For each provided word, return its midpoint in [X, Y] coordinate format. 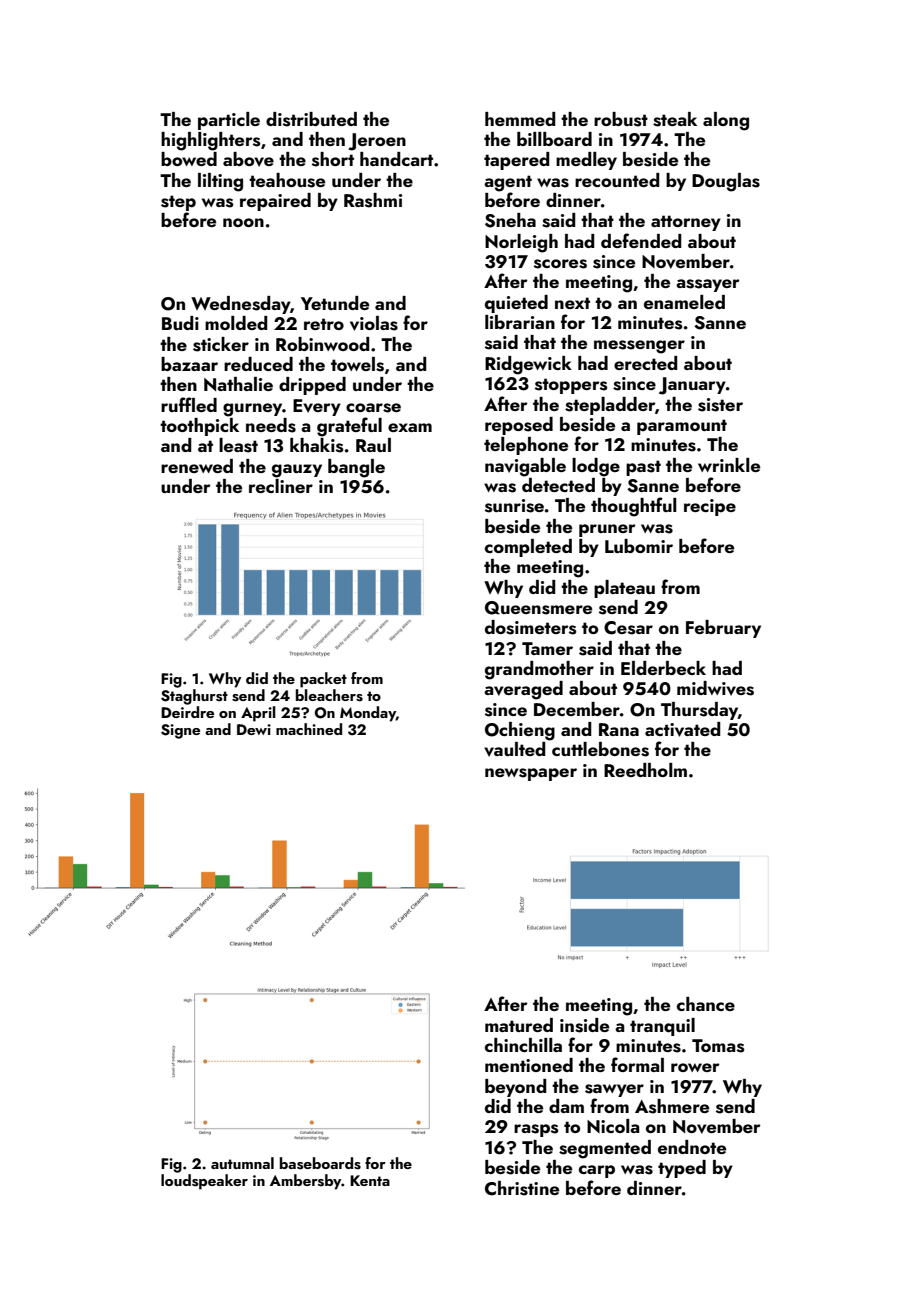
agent [508, 183]
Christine [522, 1188]
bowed [189, 159]
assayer [708, 285]
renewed [197, 466]
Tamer [547, 648]
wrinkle [729, 465]
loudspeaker [204, 1182]
